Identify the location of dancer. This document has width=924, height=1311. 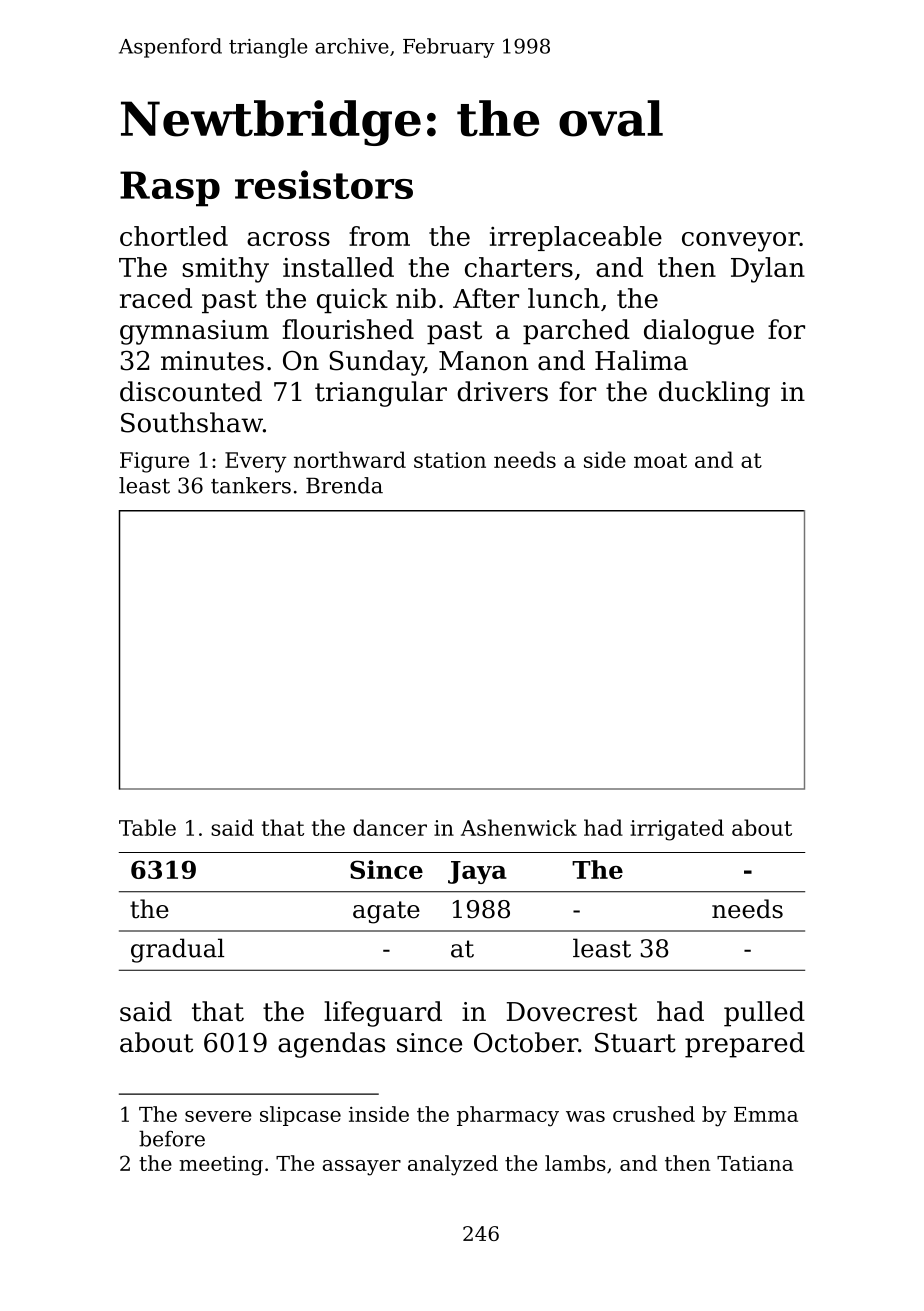
(390, 827).
